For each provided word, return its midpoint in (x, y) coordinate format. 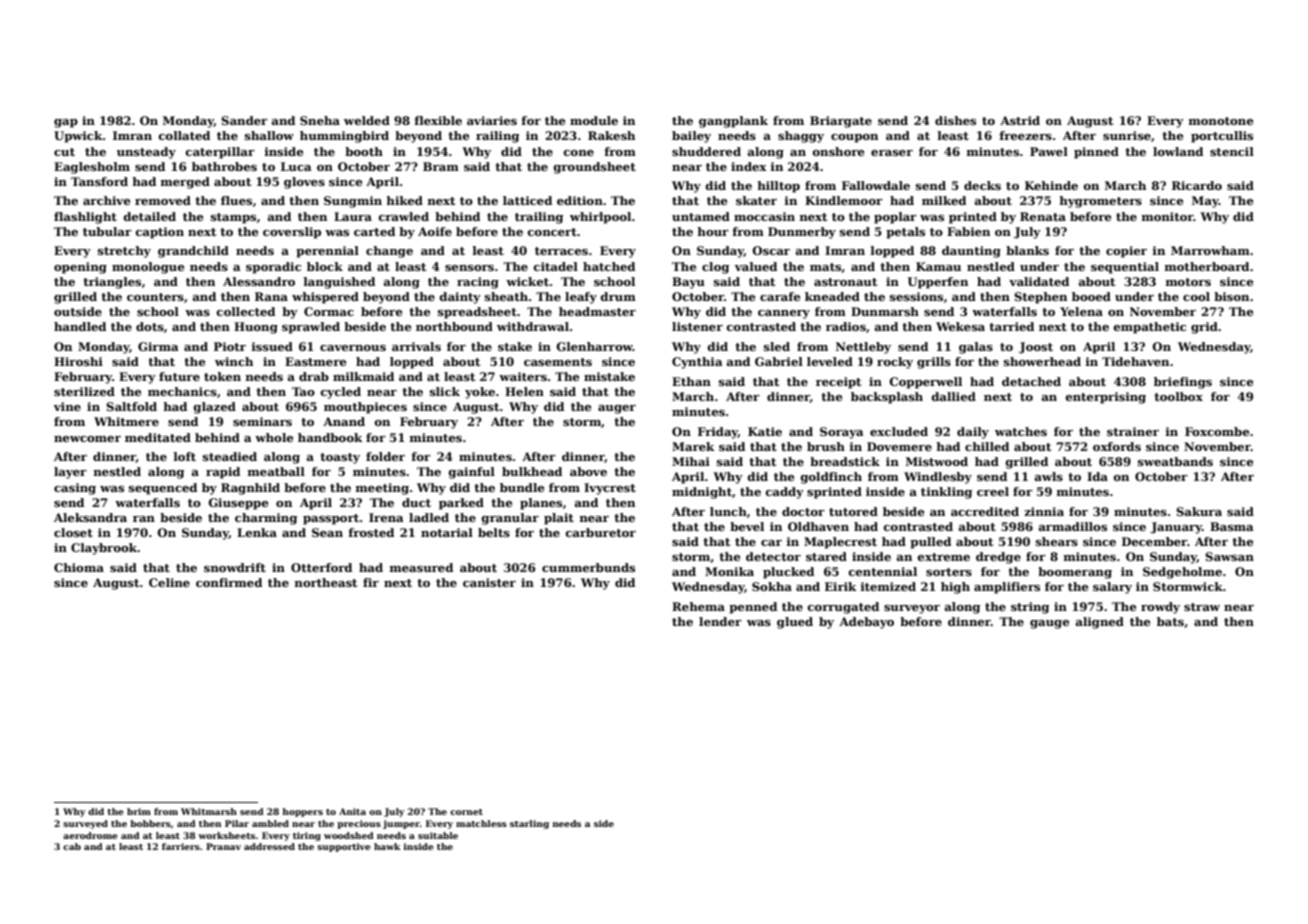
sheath (506, 296)
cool (1196, 296)
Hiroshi (78, 361)
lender (720, 621)
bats (1170, 621)
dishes (955, 120)
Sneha (320, 120)
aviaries (492, 120)
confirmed (229, 582)
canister (489, 582)
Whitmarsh (209, 811)
